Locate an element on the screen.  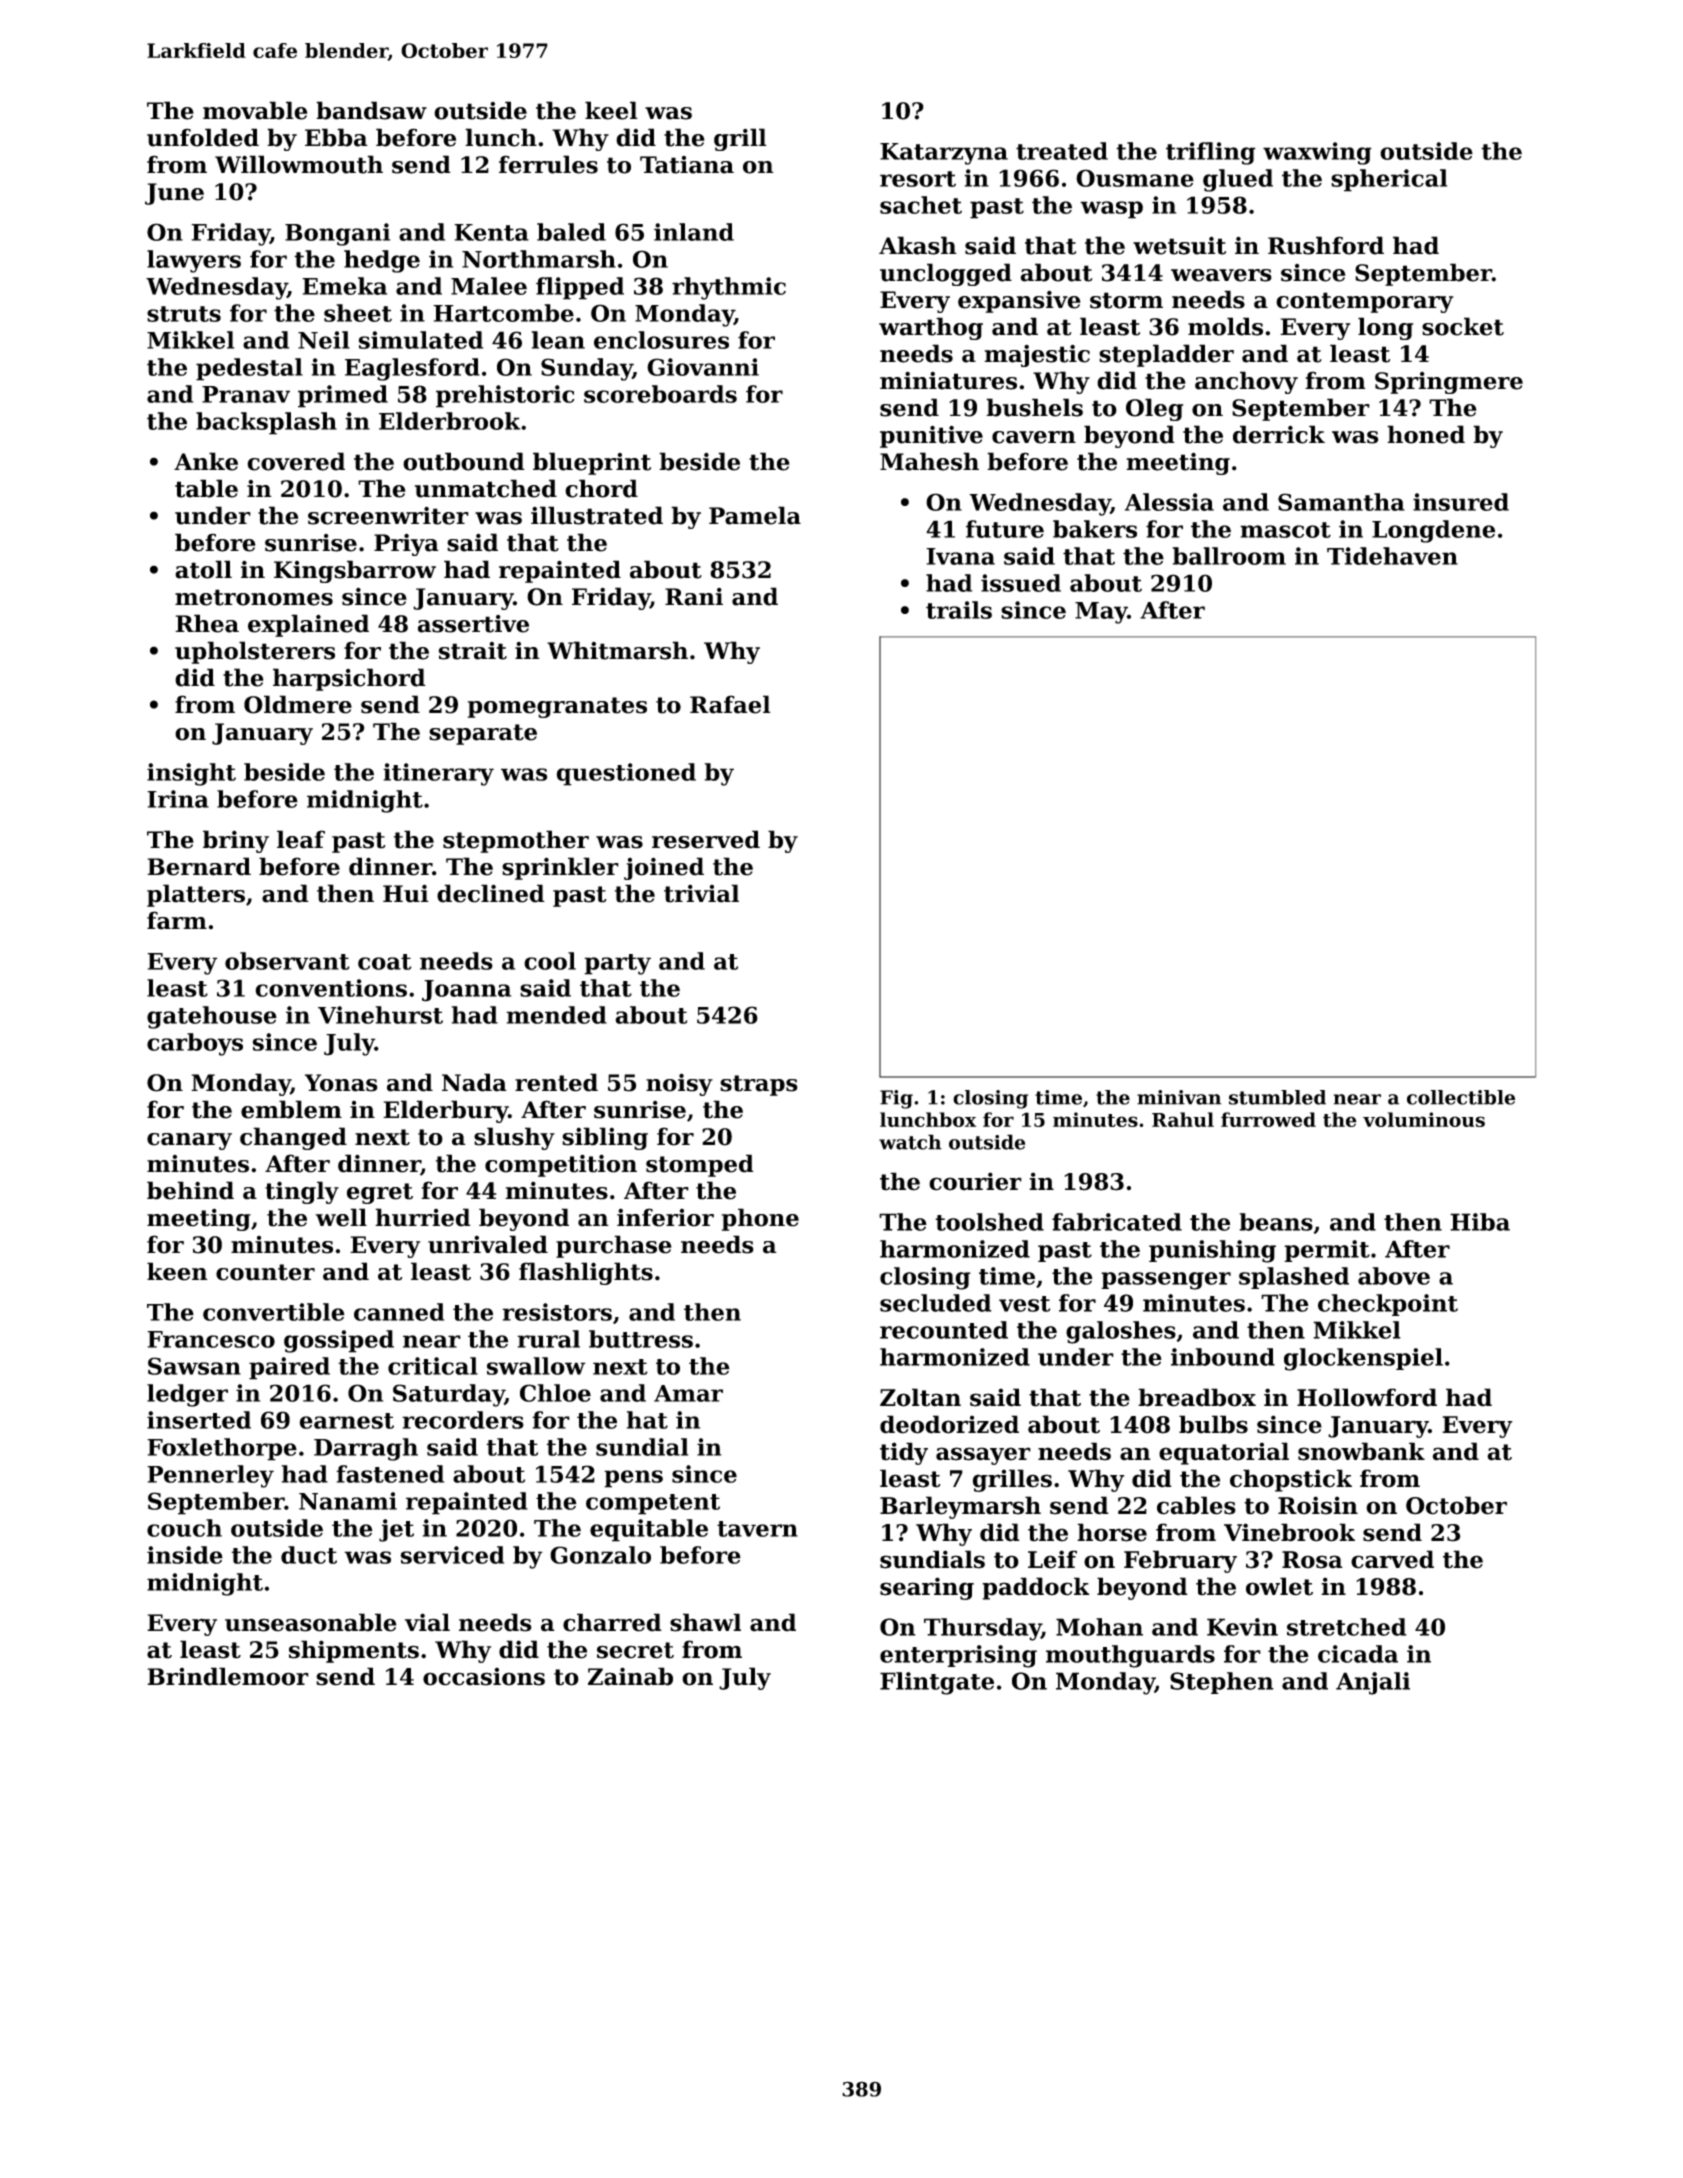
waxwing is located at coordinates (1317, 153).
